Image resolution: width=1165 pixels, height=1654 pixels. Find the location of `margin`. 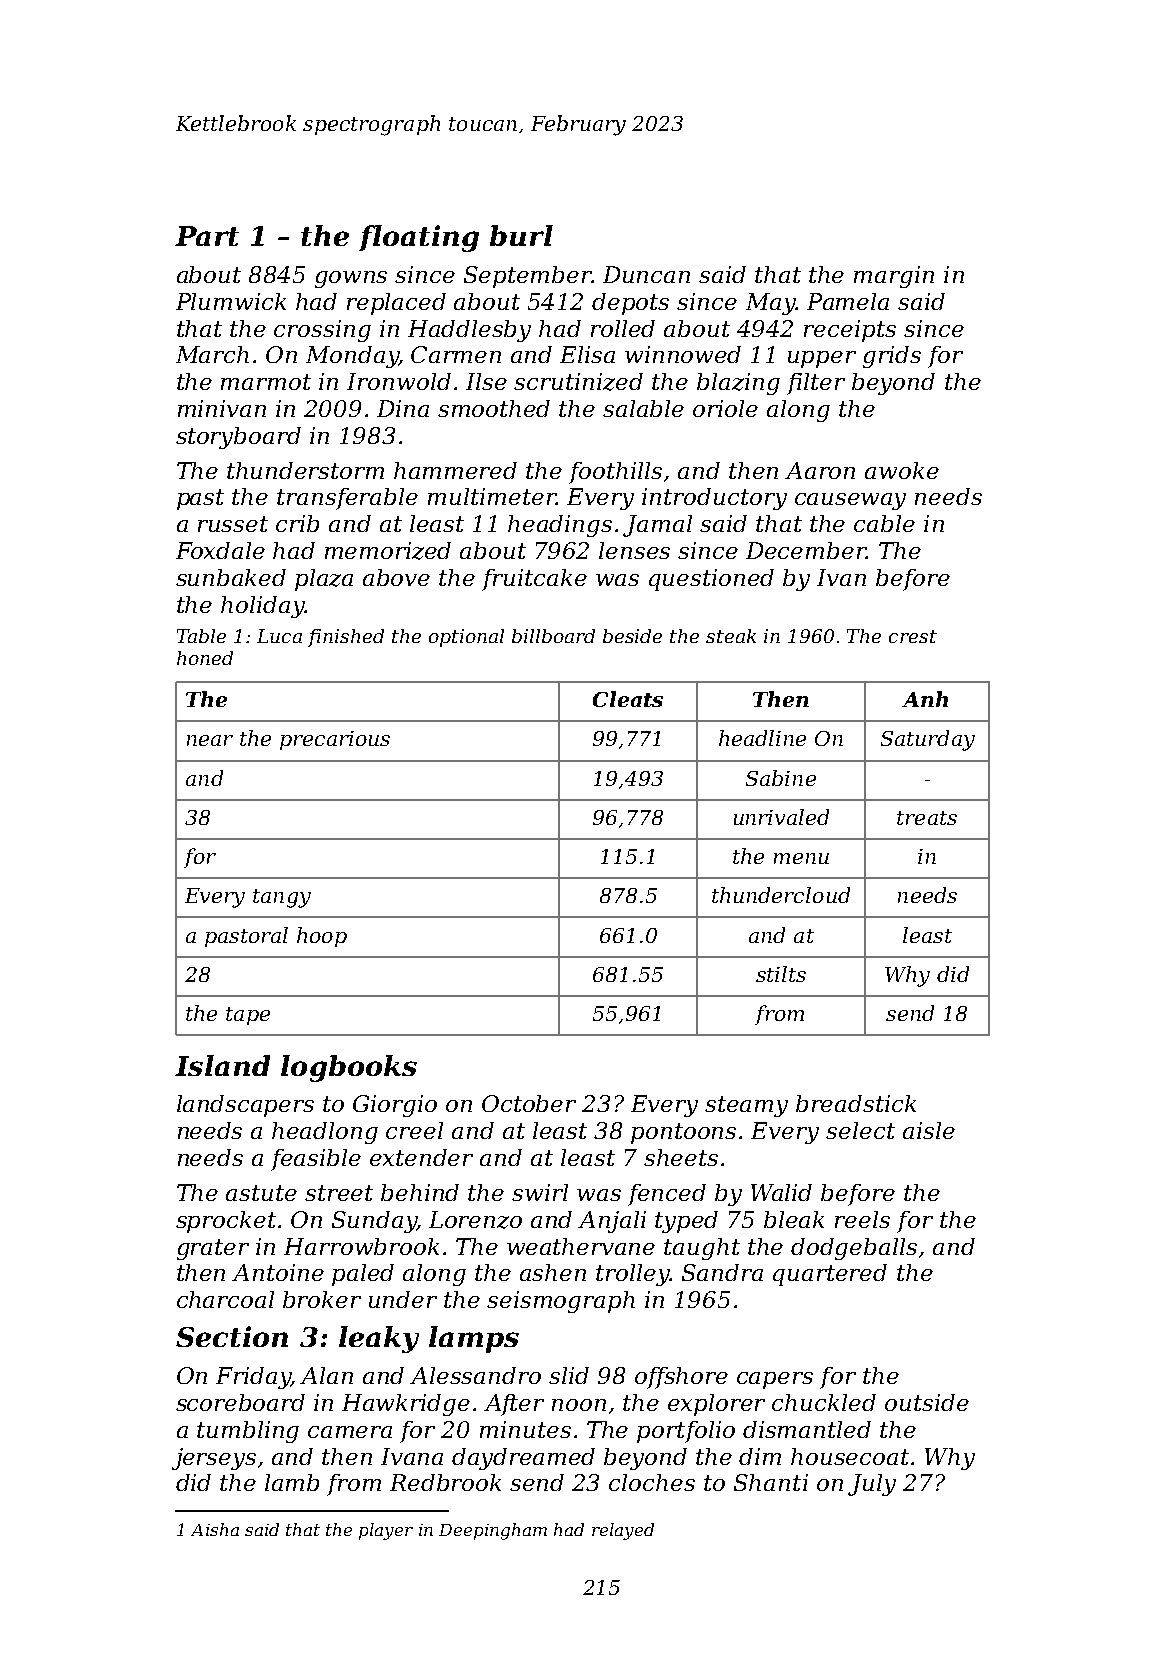

margin is located at coordinates (894, 277).
